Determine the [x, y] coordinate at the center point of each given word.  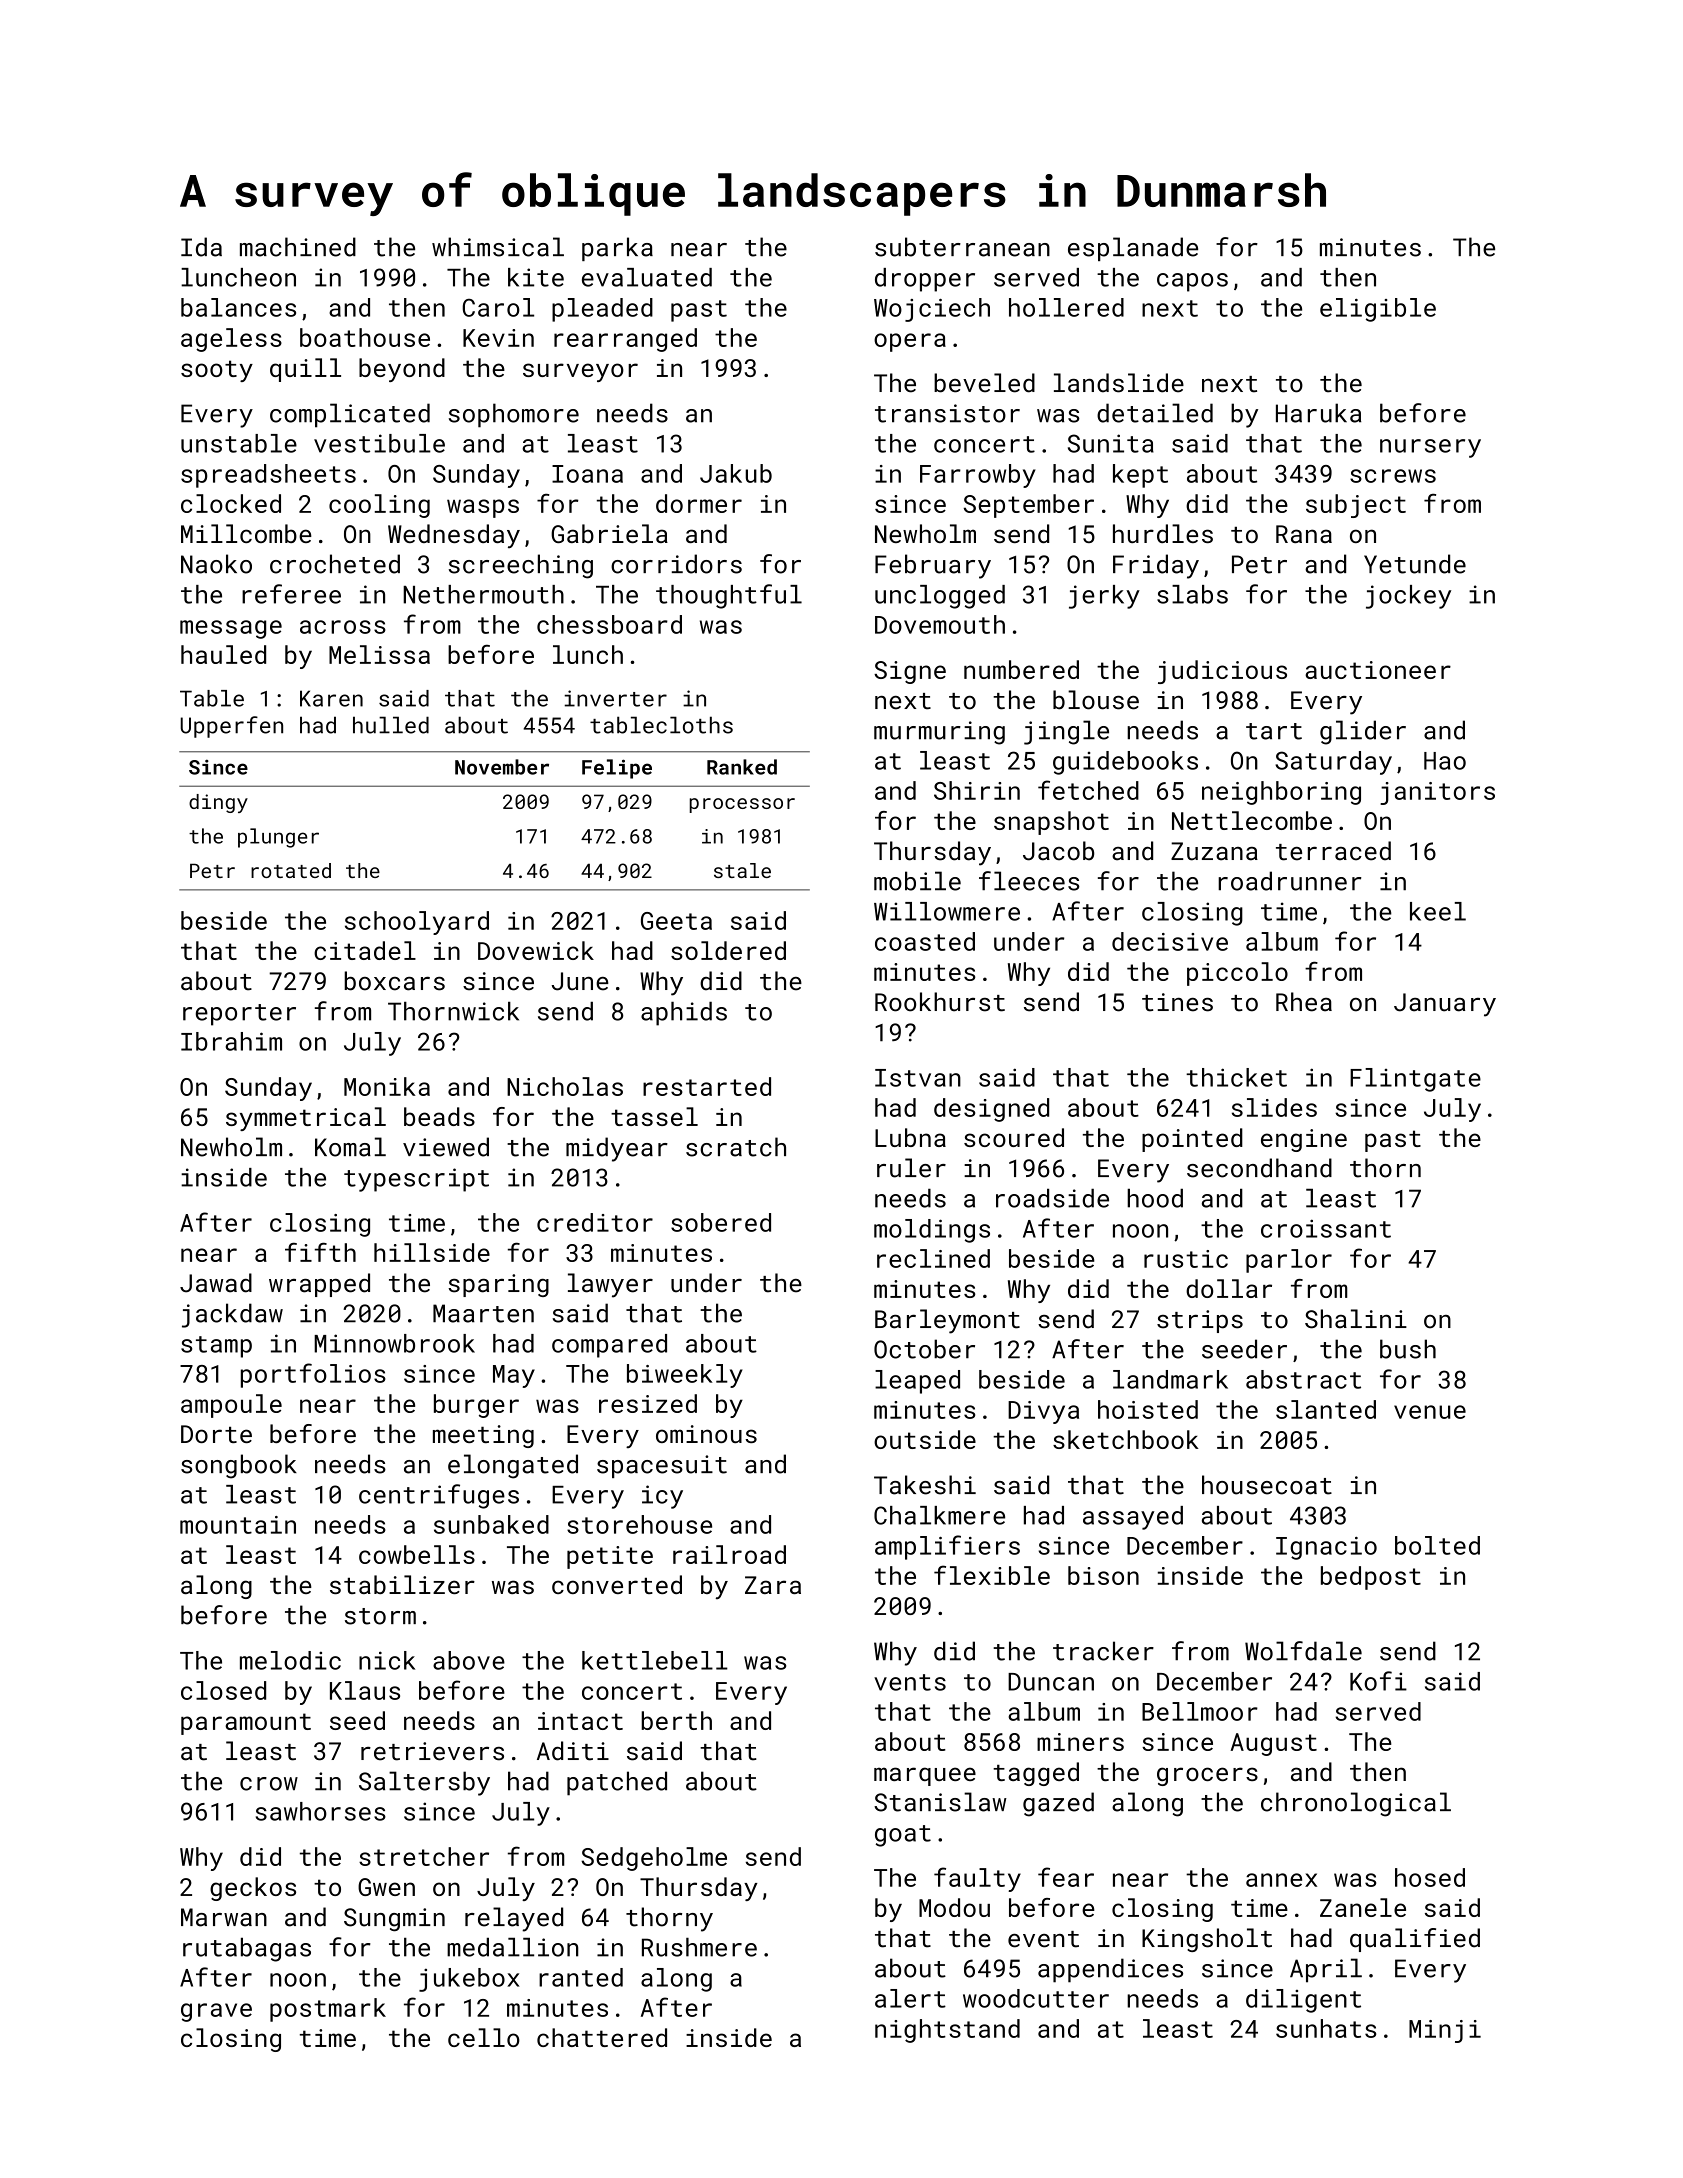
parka [617, 249]
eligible [1378, 310]
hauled [223, 654]
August [1273, 1744]
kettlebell [655, 1660]
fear [1066, 1877]
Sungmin [394, 1920]
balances [238, 307]
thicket [1236, 1077]
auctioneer [1378, 670]
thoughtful [729, 596]
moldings [932, 1231]
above [469, 1660]
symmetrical [306, 1119]
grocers [1207, 1776]
